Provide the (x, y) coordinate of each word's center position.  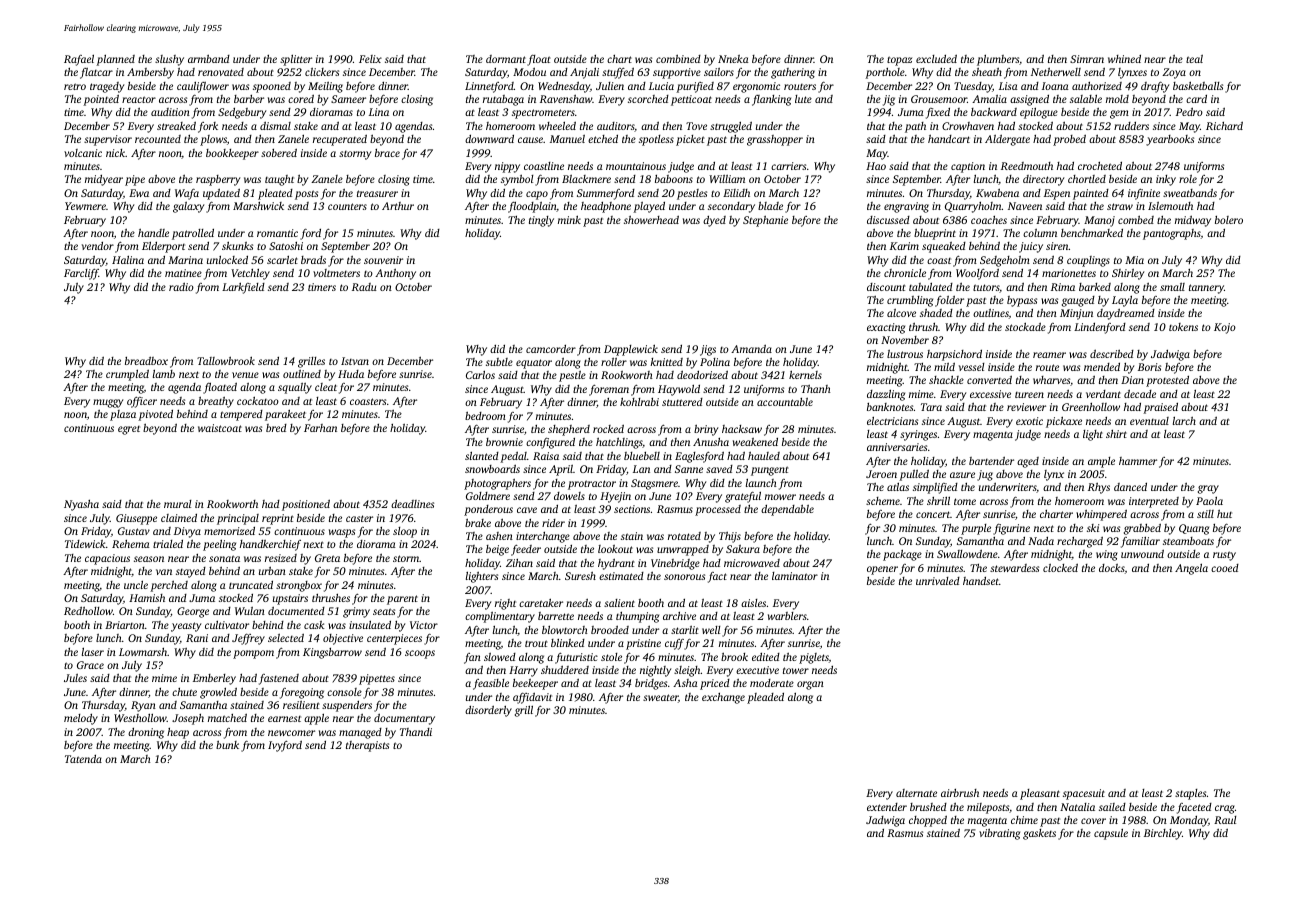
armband (209, 58)
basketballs (1198, 85)
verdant (1103, 394)
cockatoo (258, 400)
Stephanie (765, 221)
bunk (227, 744)
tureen (1029, 395)
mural (178, 504)
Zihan (519, 563)
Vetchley (250, 274)
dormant (506, 59)
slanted (482, 456)
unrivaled (938, 581)
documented (296, 610)
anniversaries (897, 447)
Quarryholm (973, 207)
